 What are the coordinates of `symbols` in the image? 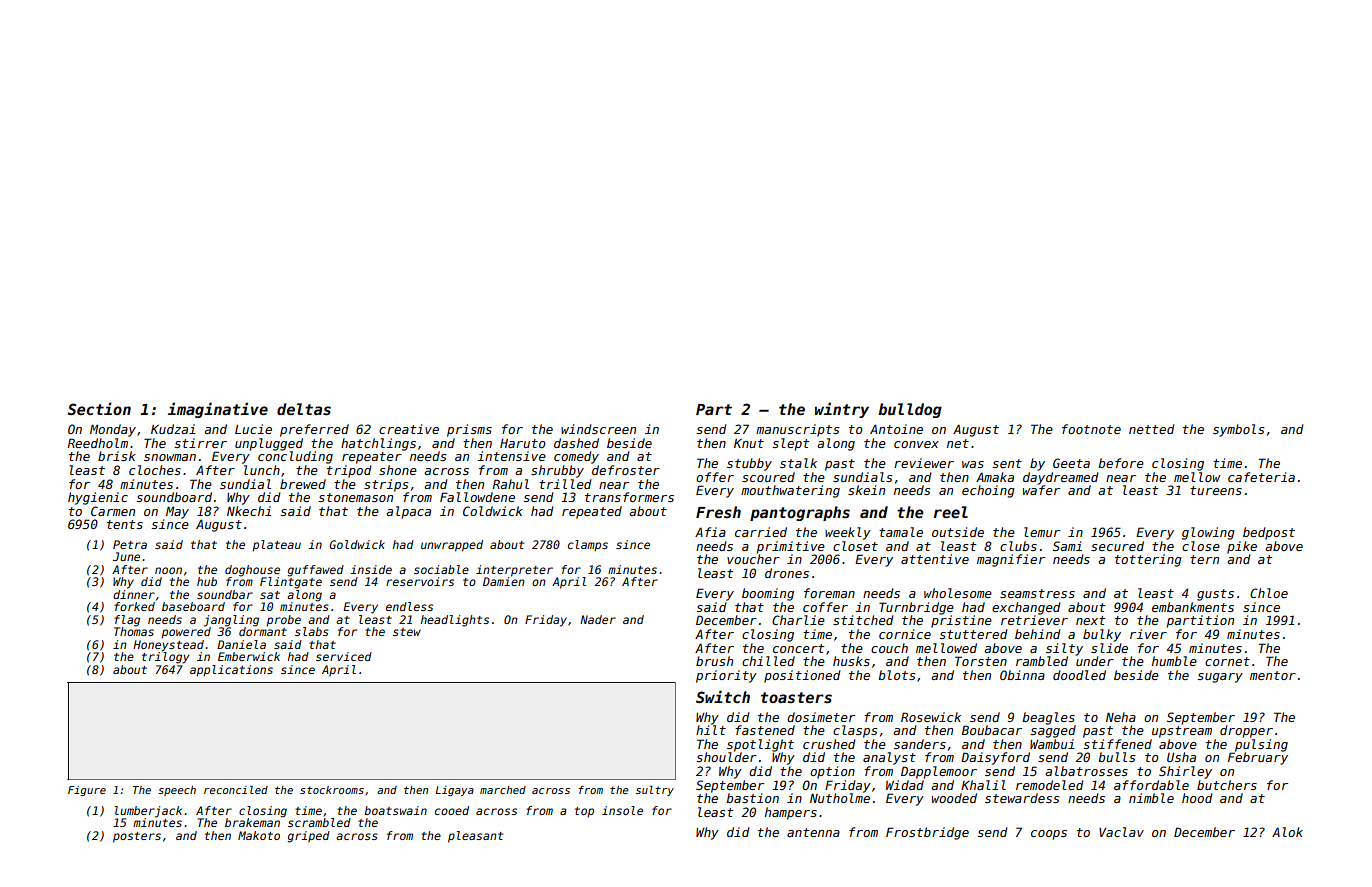 It's located at (1238, 430).
